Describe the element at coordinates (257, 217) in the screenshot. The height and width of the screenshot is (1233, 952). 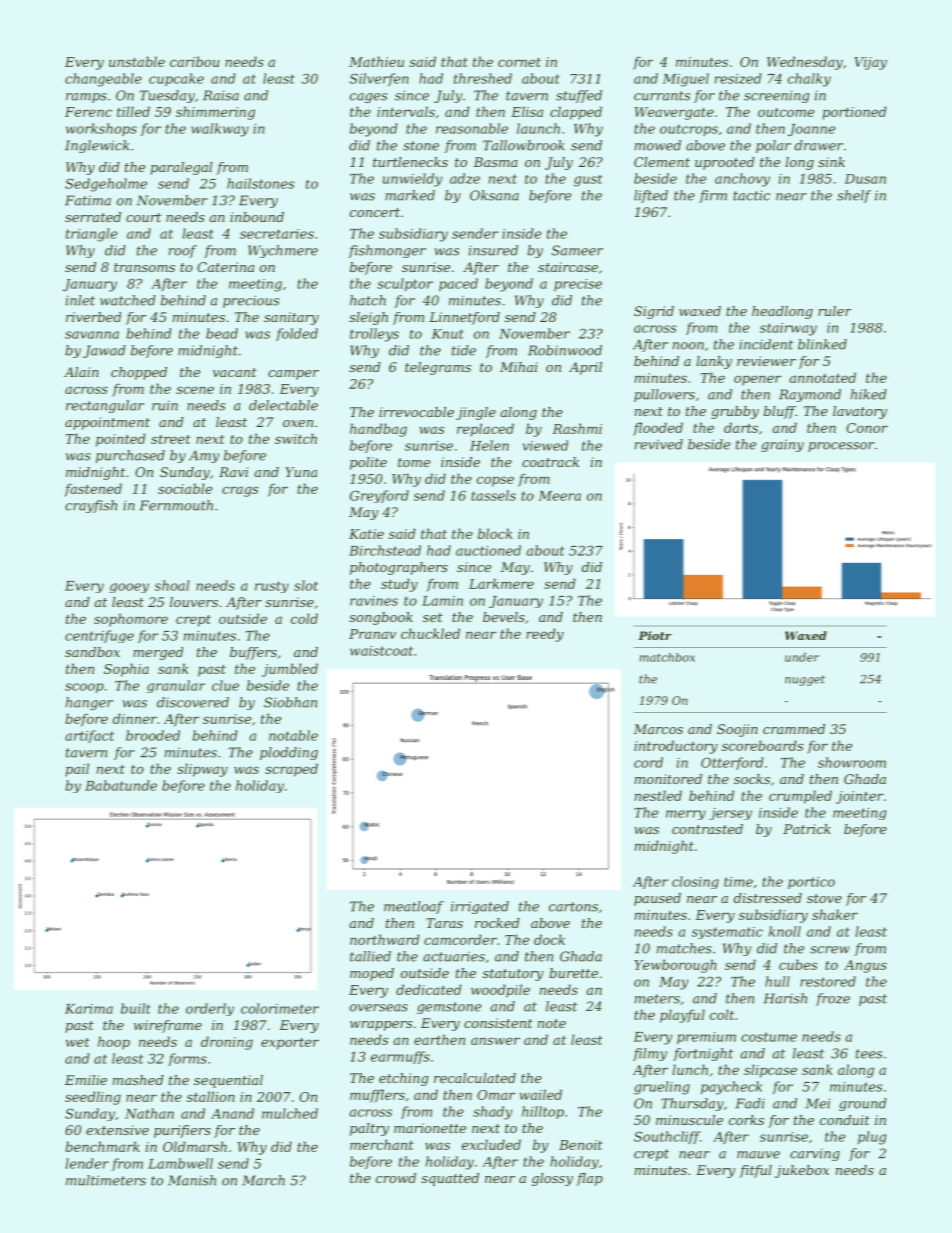
I see `inbound` at that location.
